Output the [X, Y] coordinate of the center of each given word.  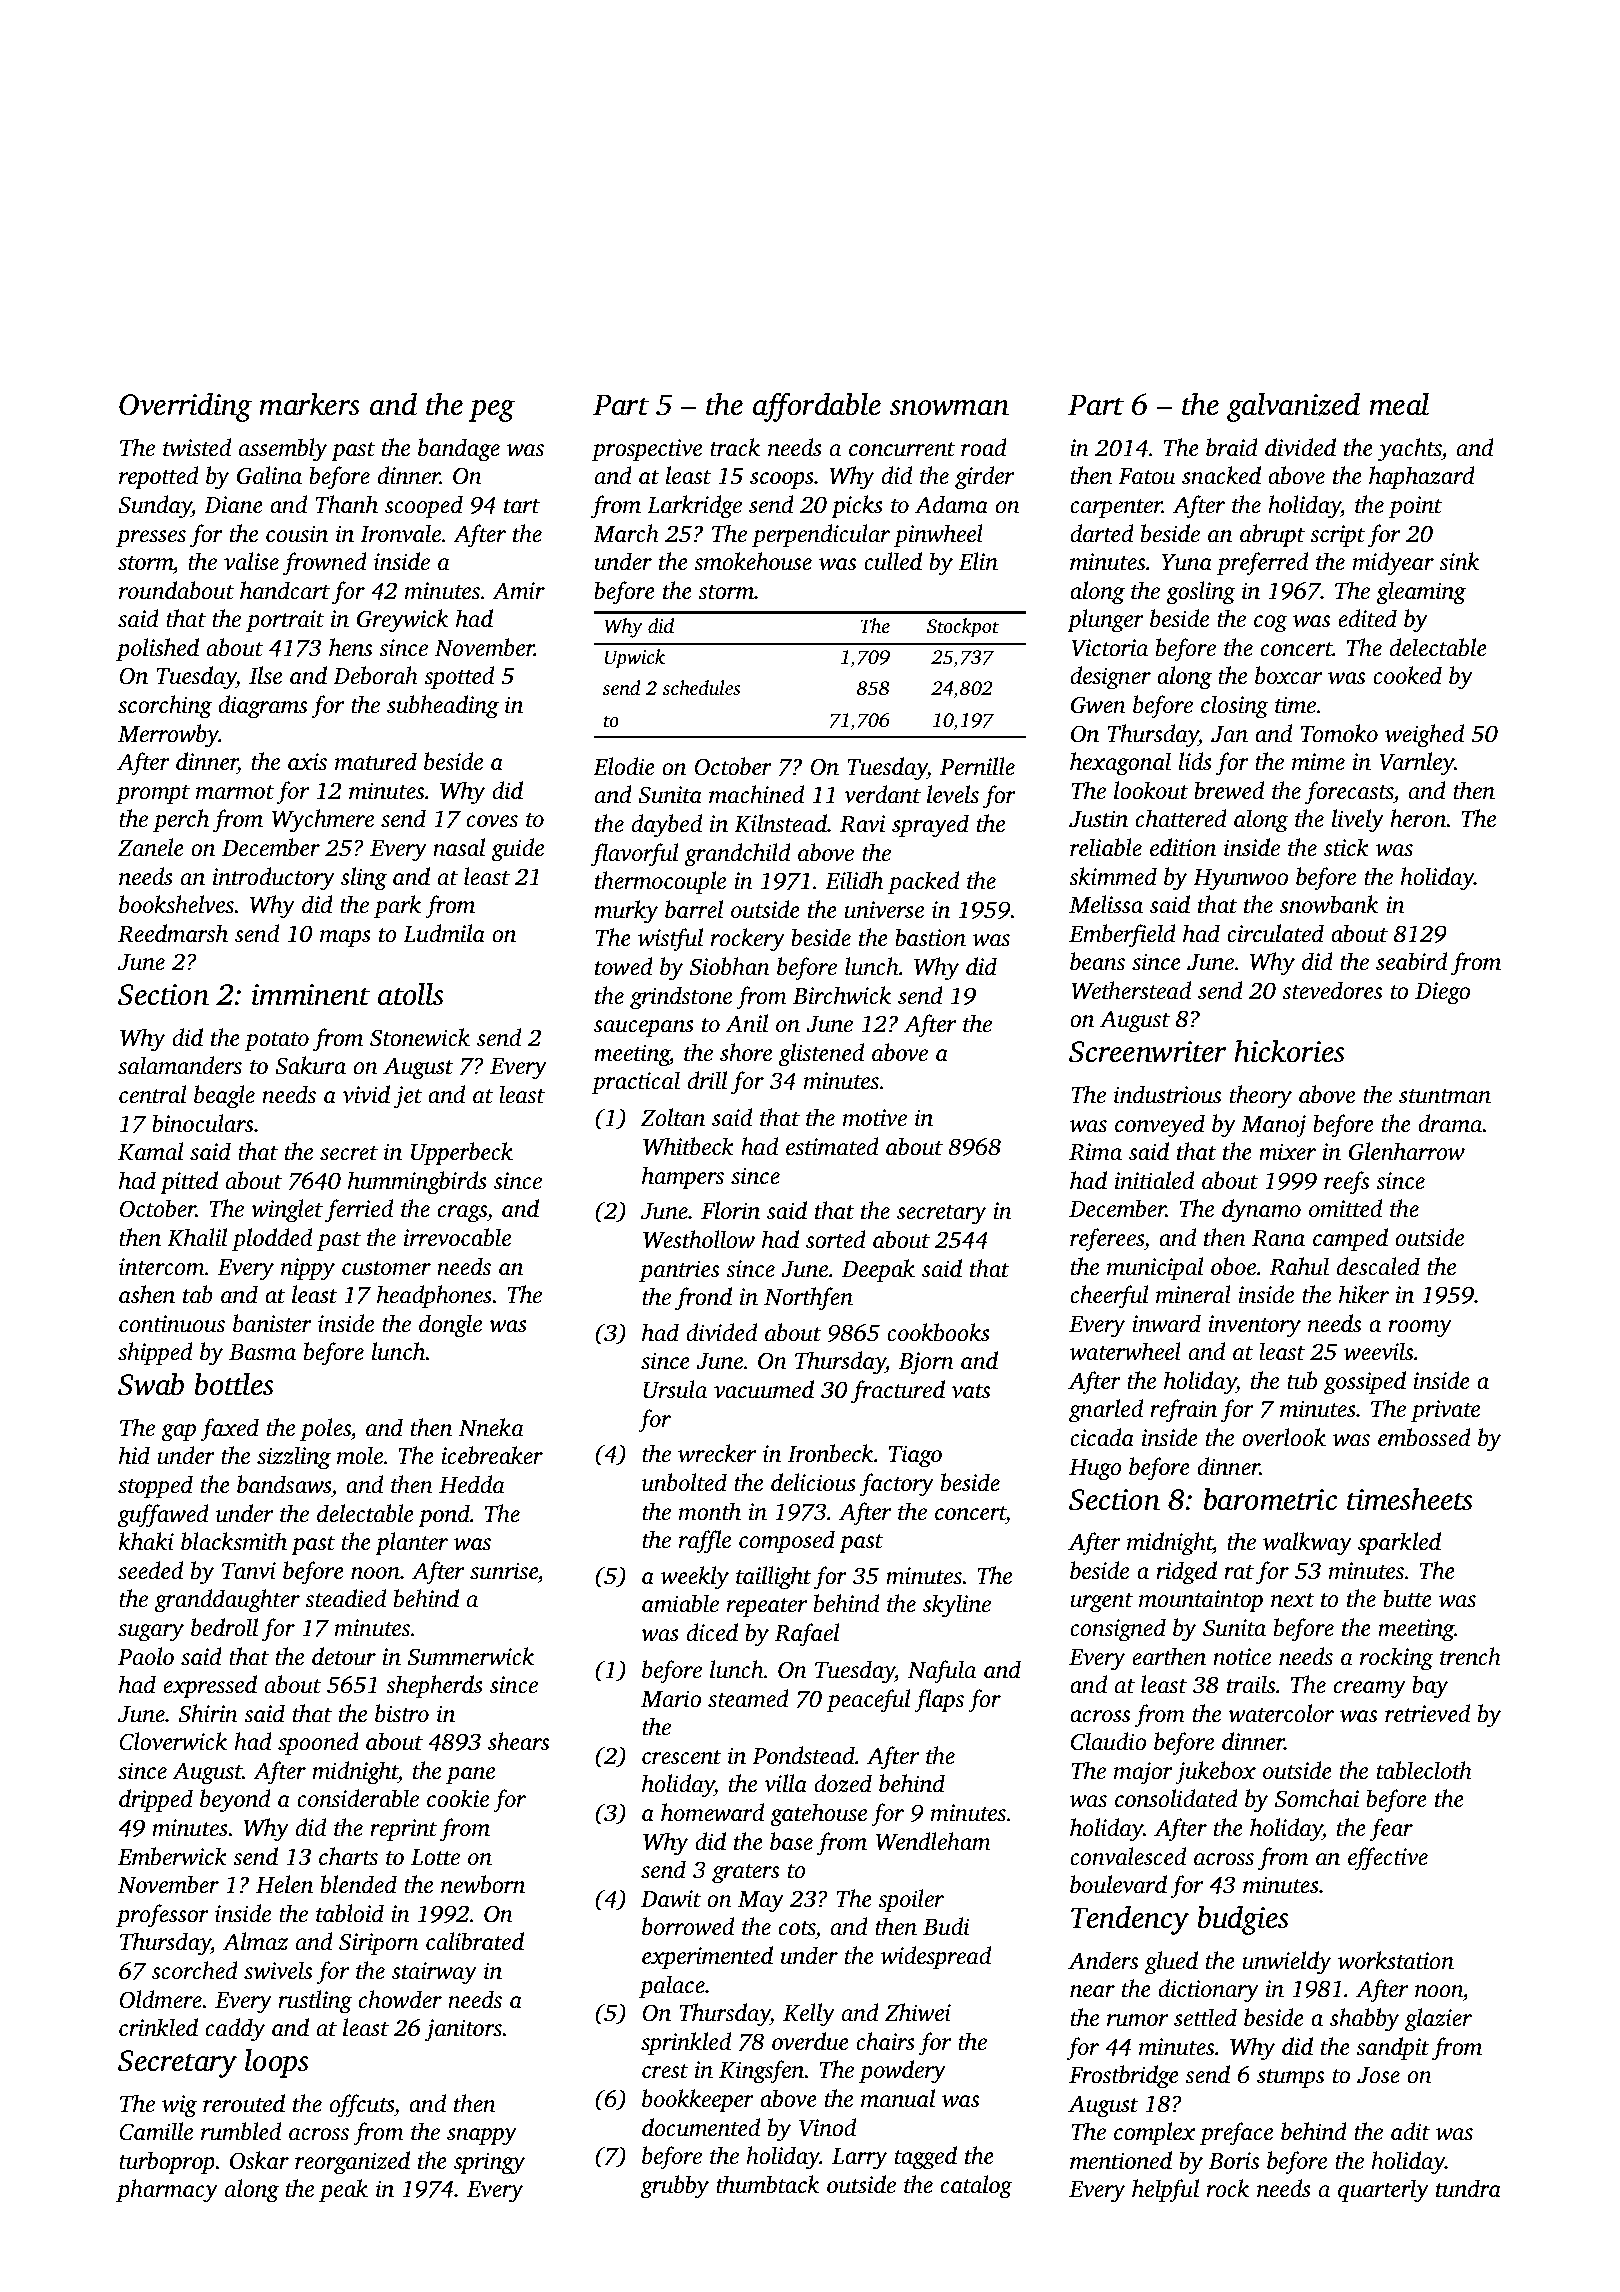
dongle [450, 1326]
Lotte [435, 1857]
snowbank [1329, 904]
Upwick [635, 659]
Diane [233, 505]
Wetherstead [1131, 990]
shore [746, 1052]
